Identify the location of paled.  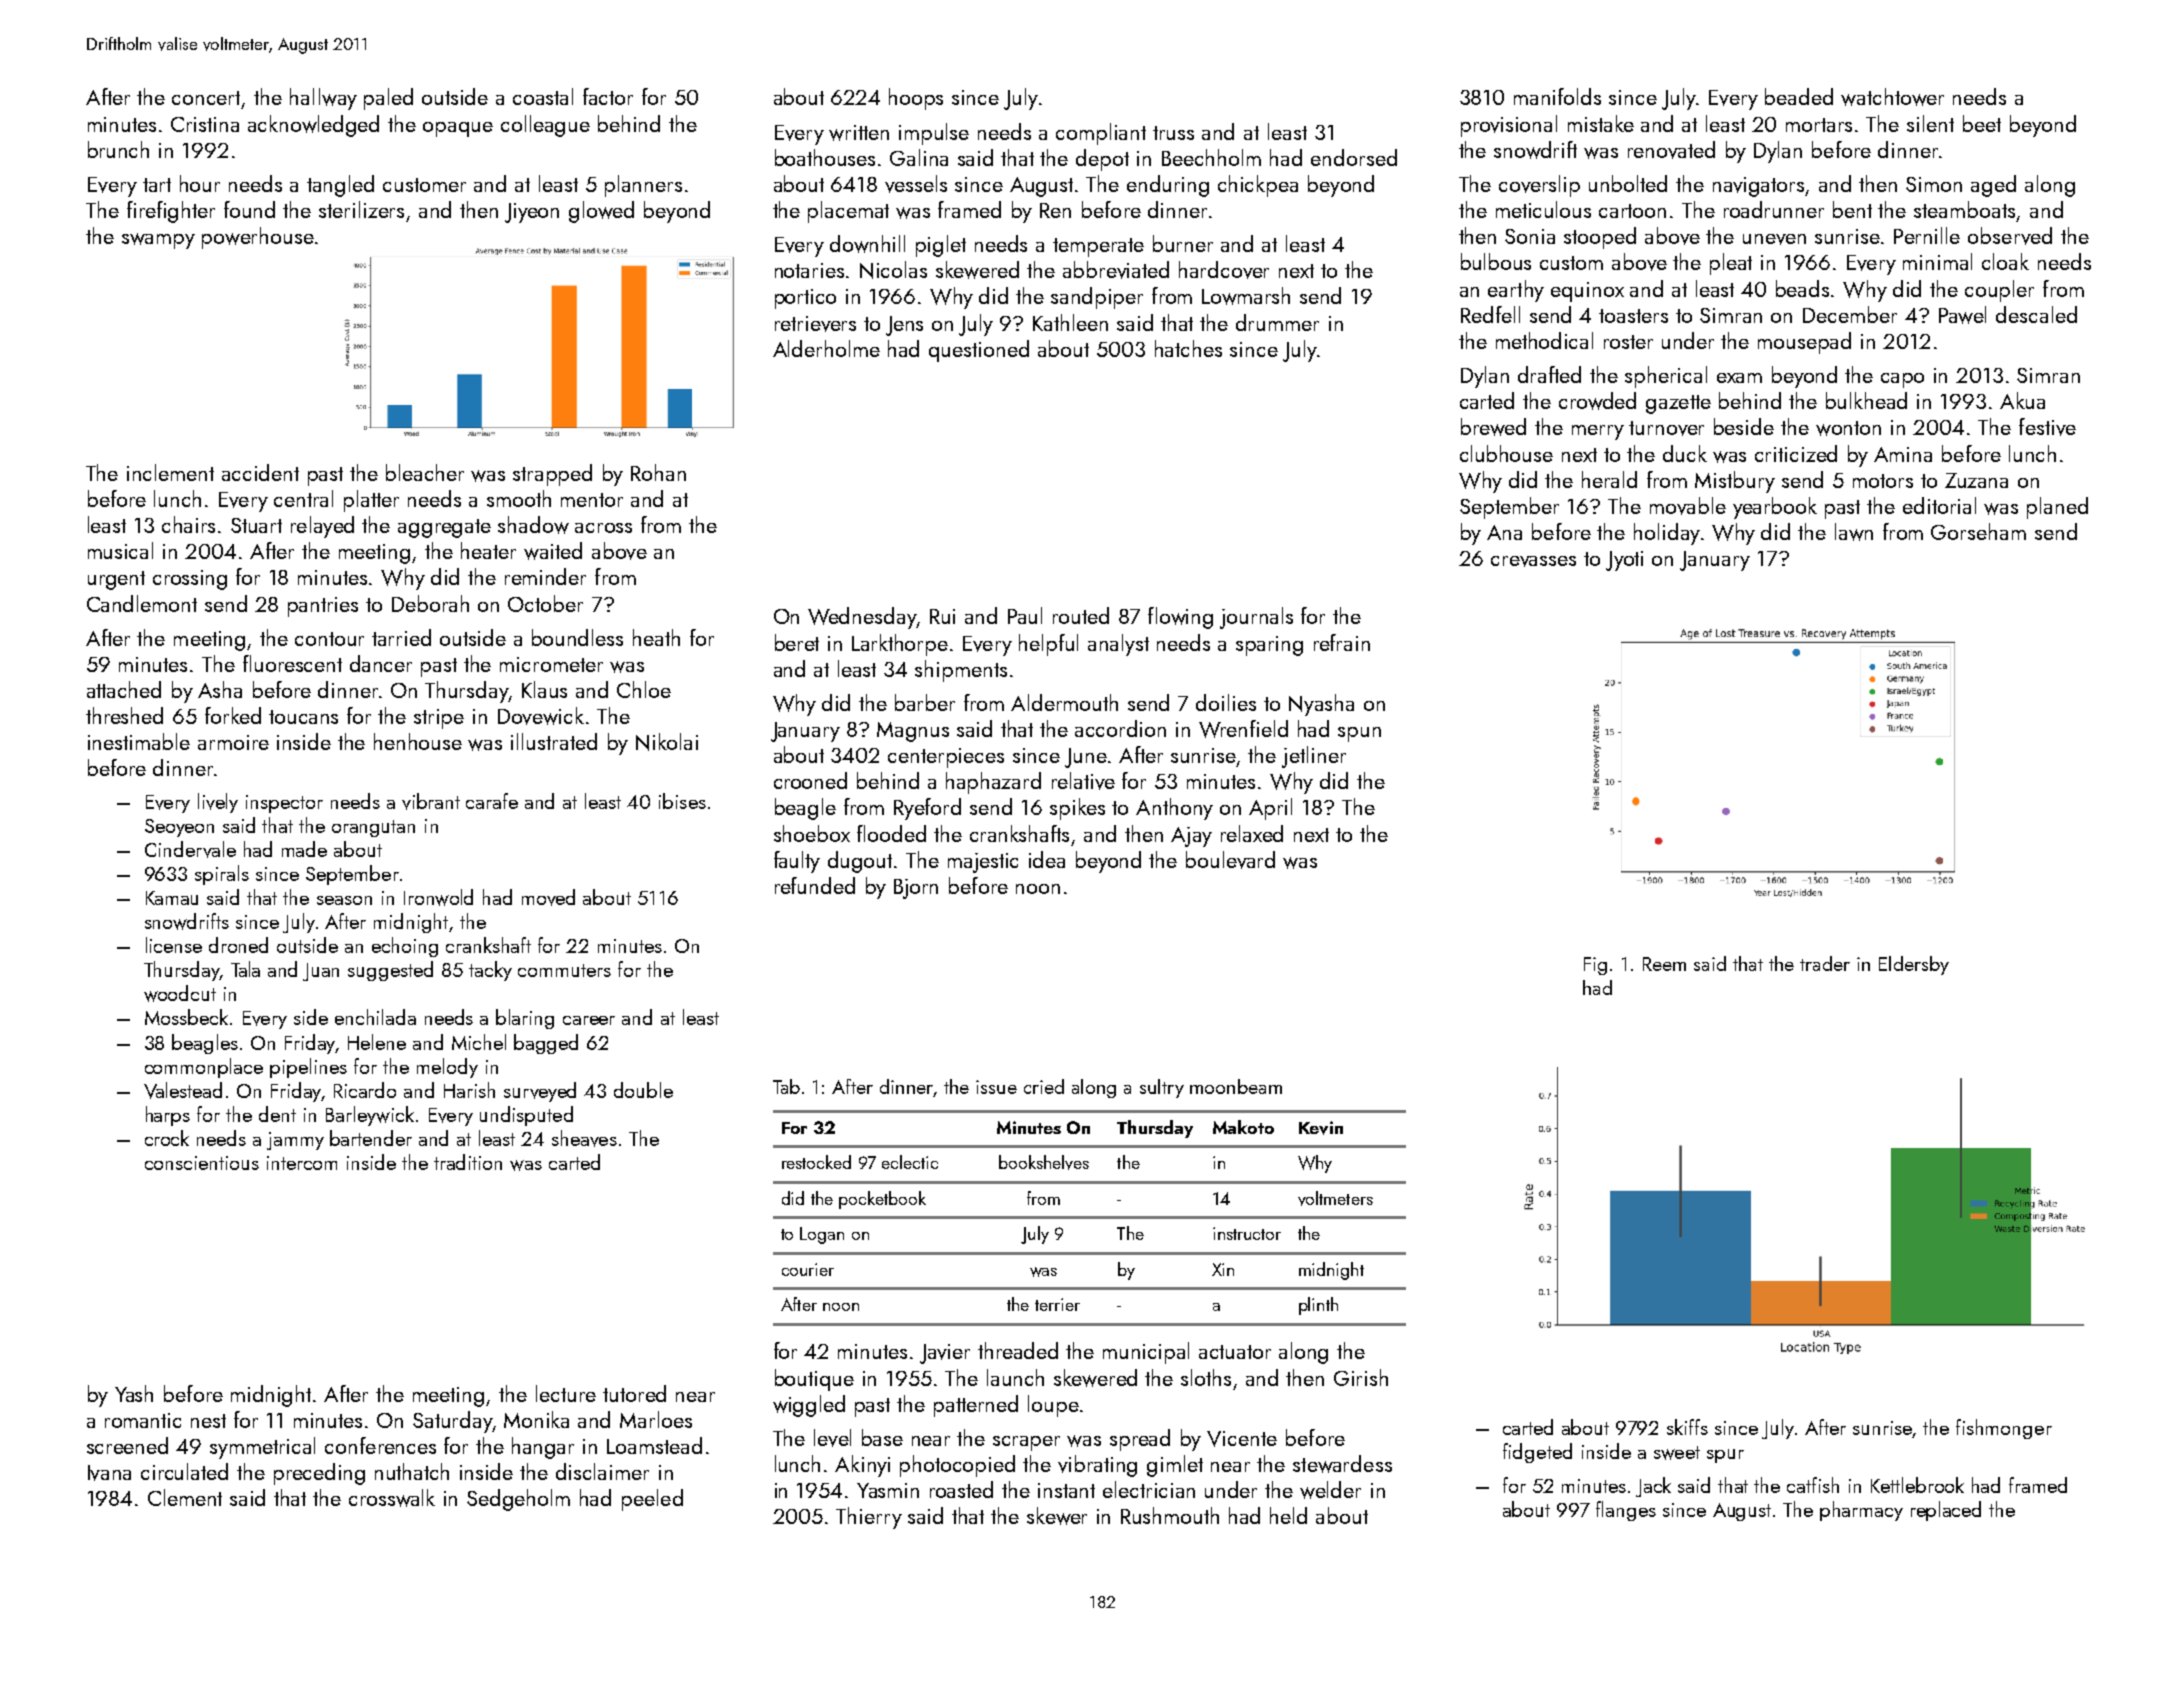
(388, 99).
